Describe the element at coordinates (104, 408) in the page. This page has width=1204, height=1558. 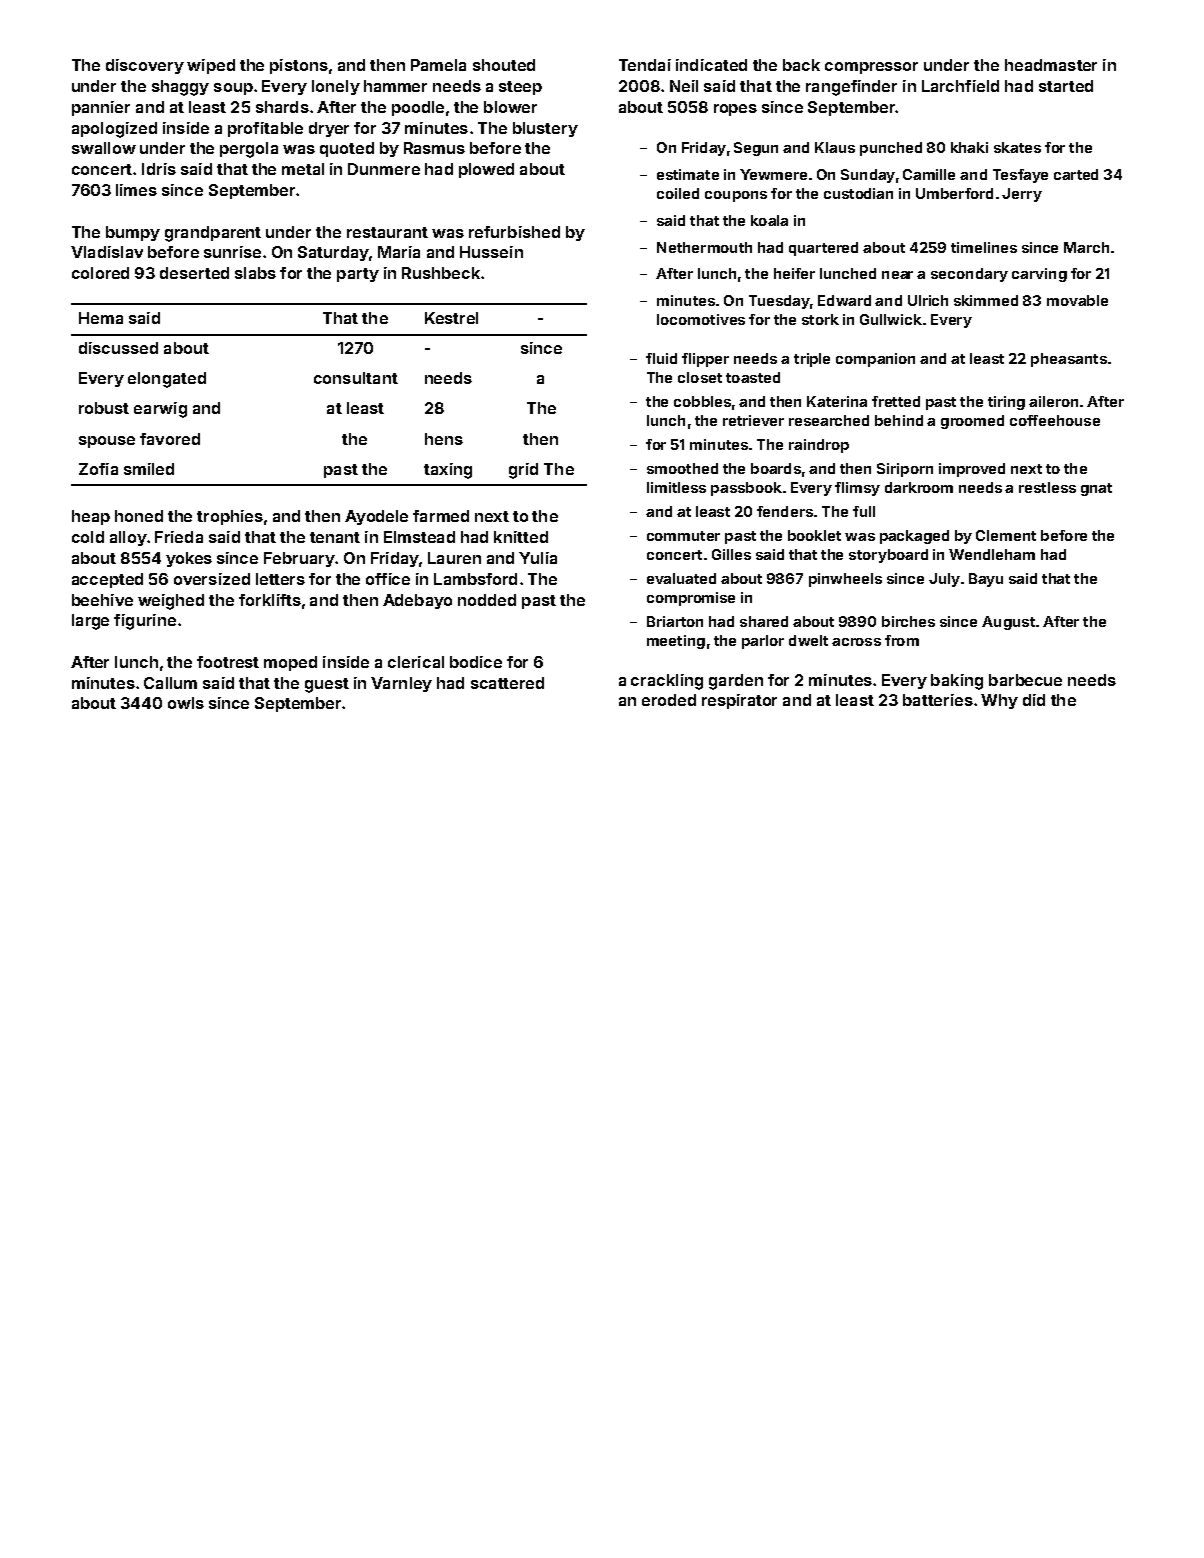
I see `robust` at that location.
